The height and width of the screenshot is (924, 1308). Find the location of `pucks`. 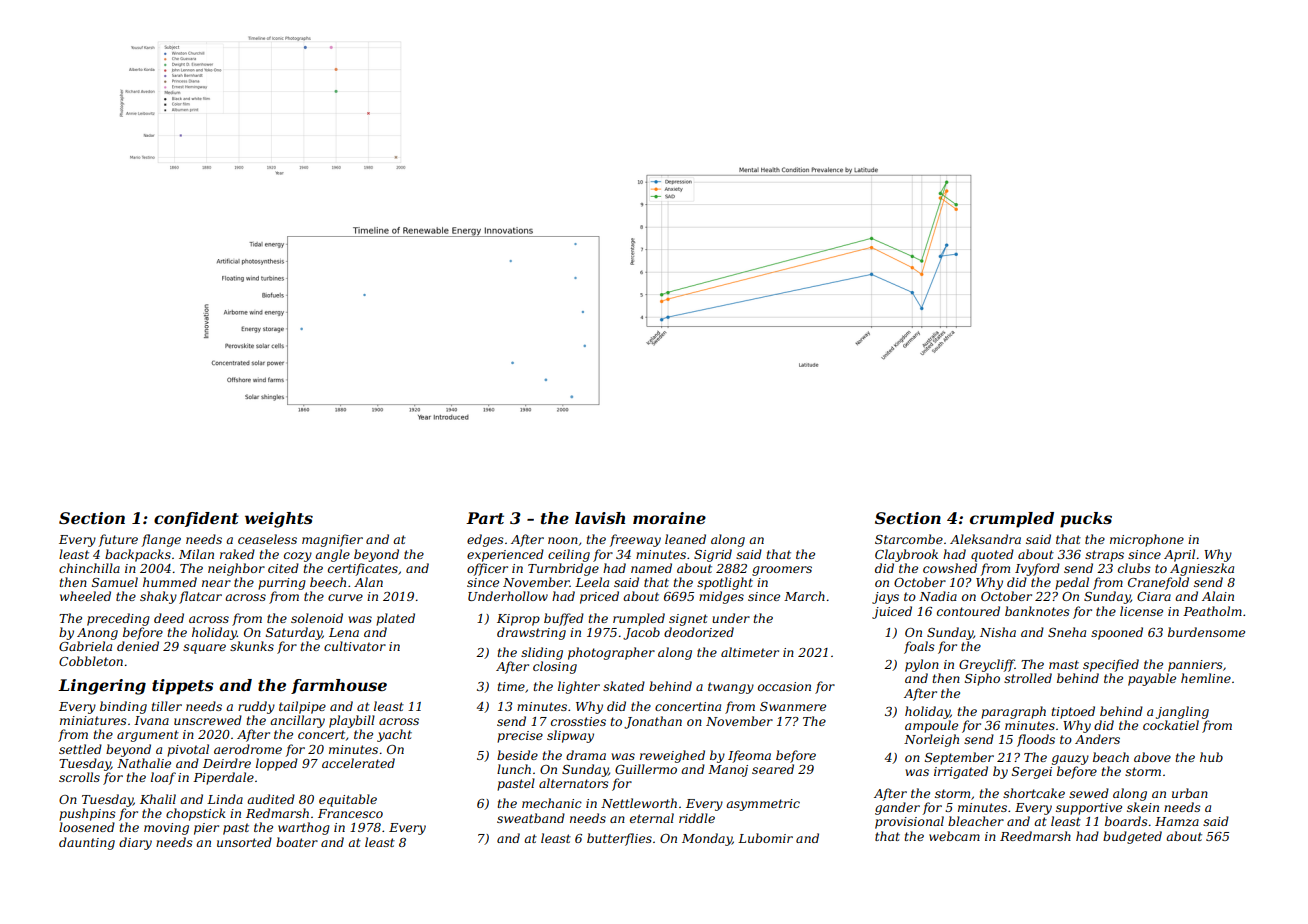

pucks is located at coordinates (1086, 520).
